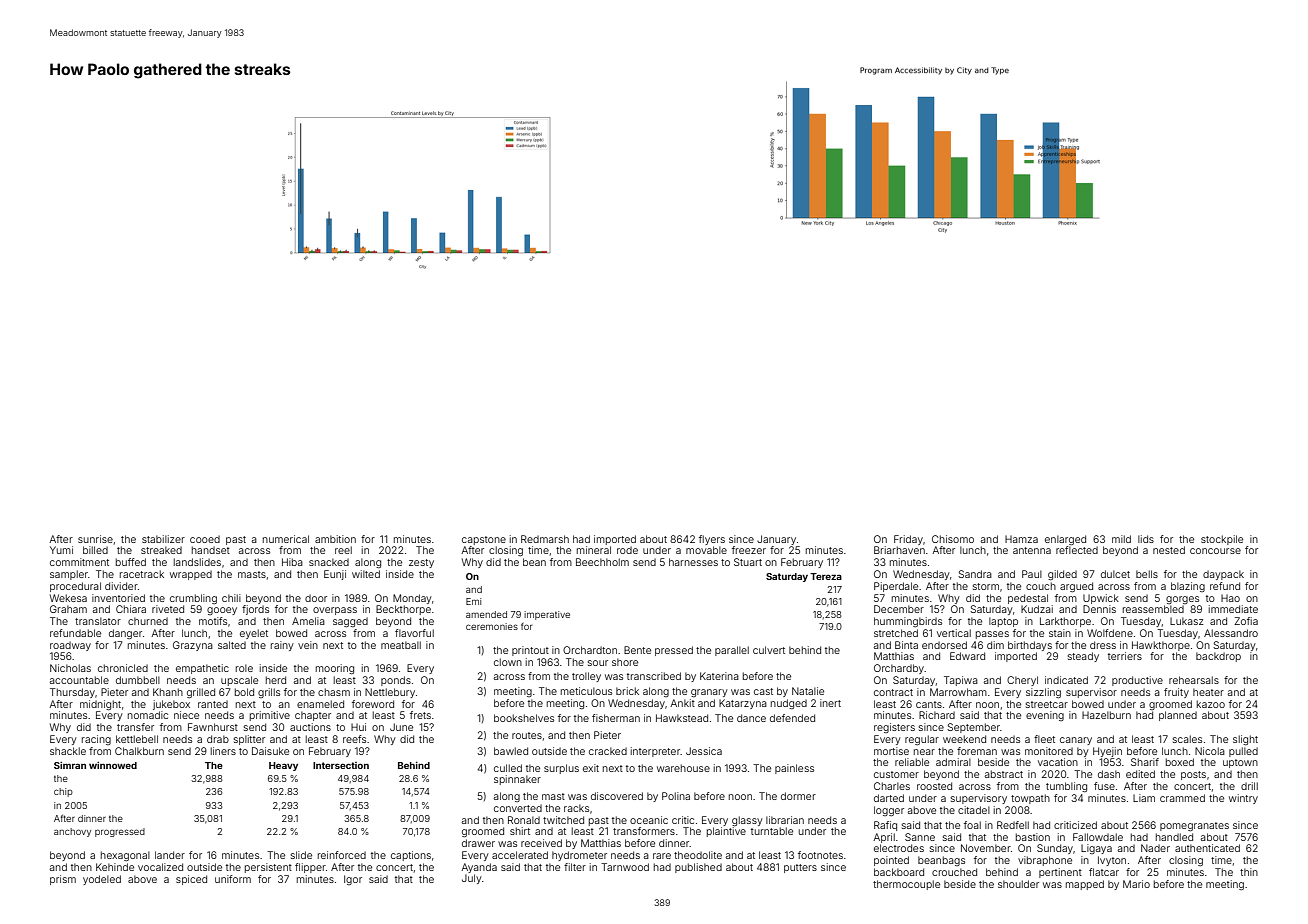 This document has height=924, width=1308. Describe the element at coordinates (1041, 586) in the document. I see `couch` at that location.
